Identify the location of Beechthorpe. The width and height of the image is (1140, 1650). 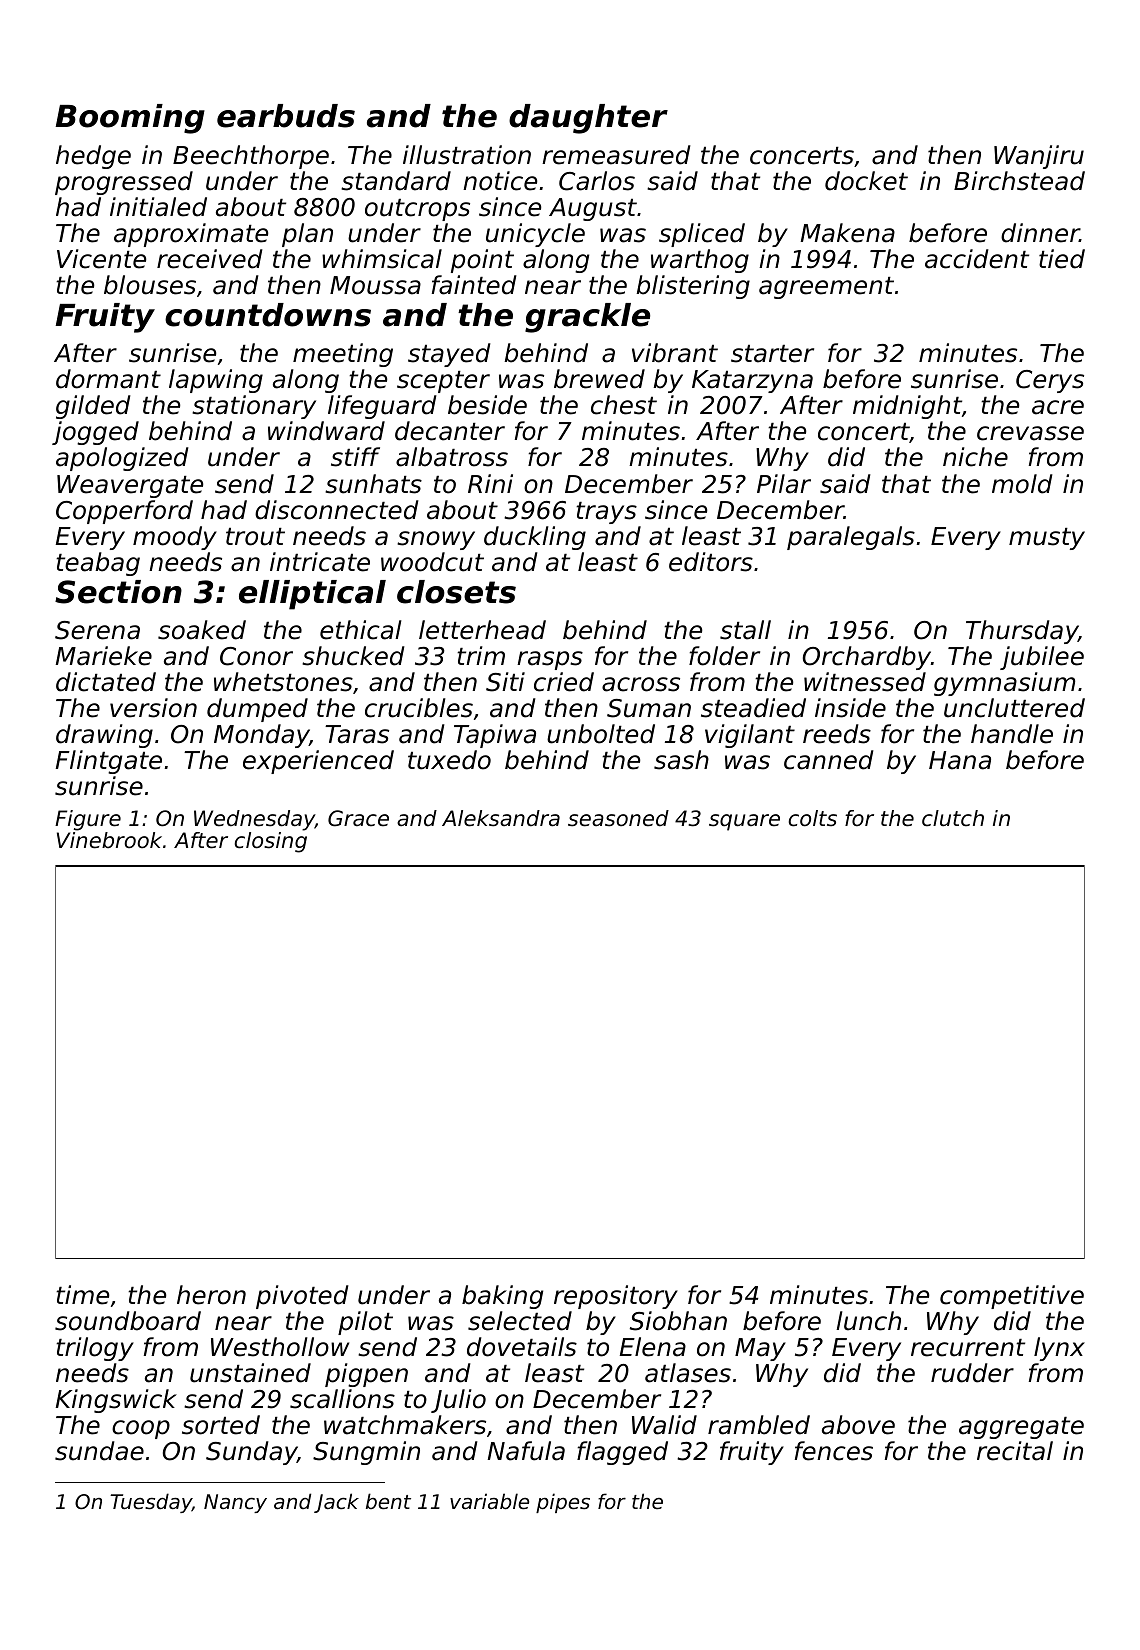
(251, 157).
